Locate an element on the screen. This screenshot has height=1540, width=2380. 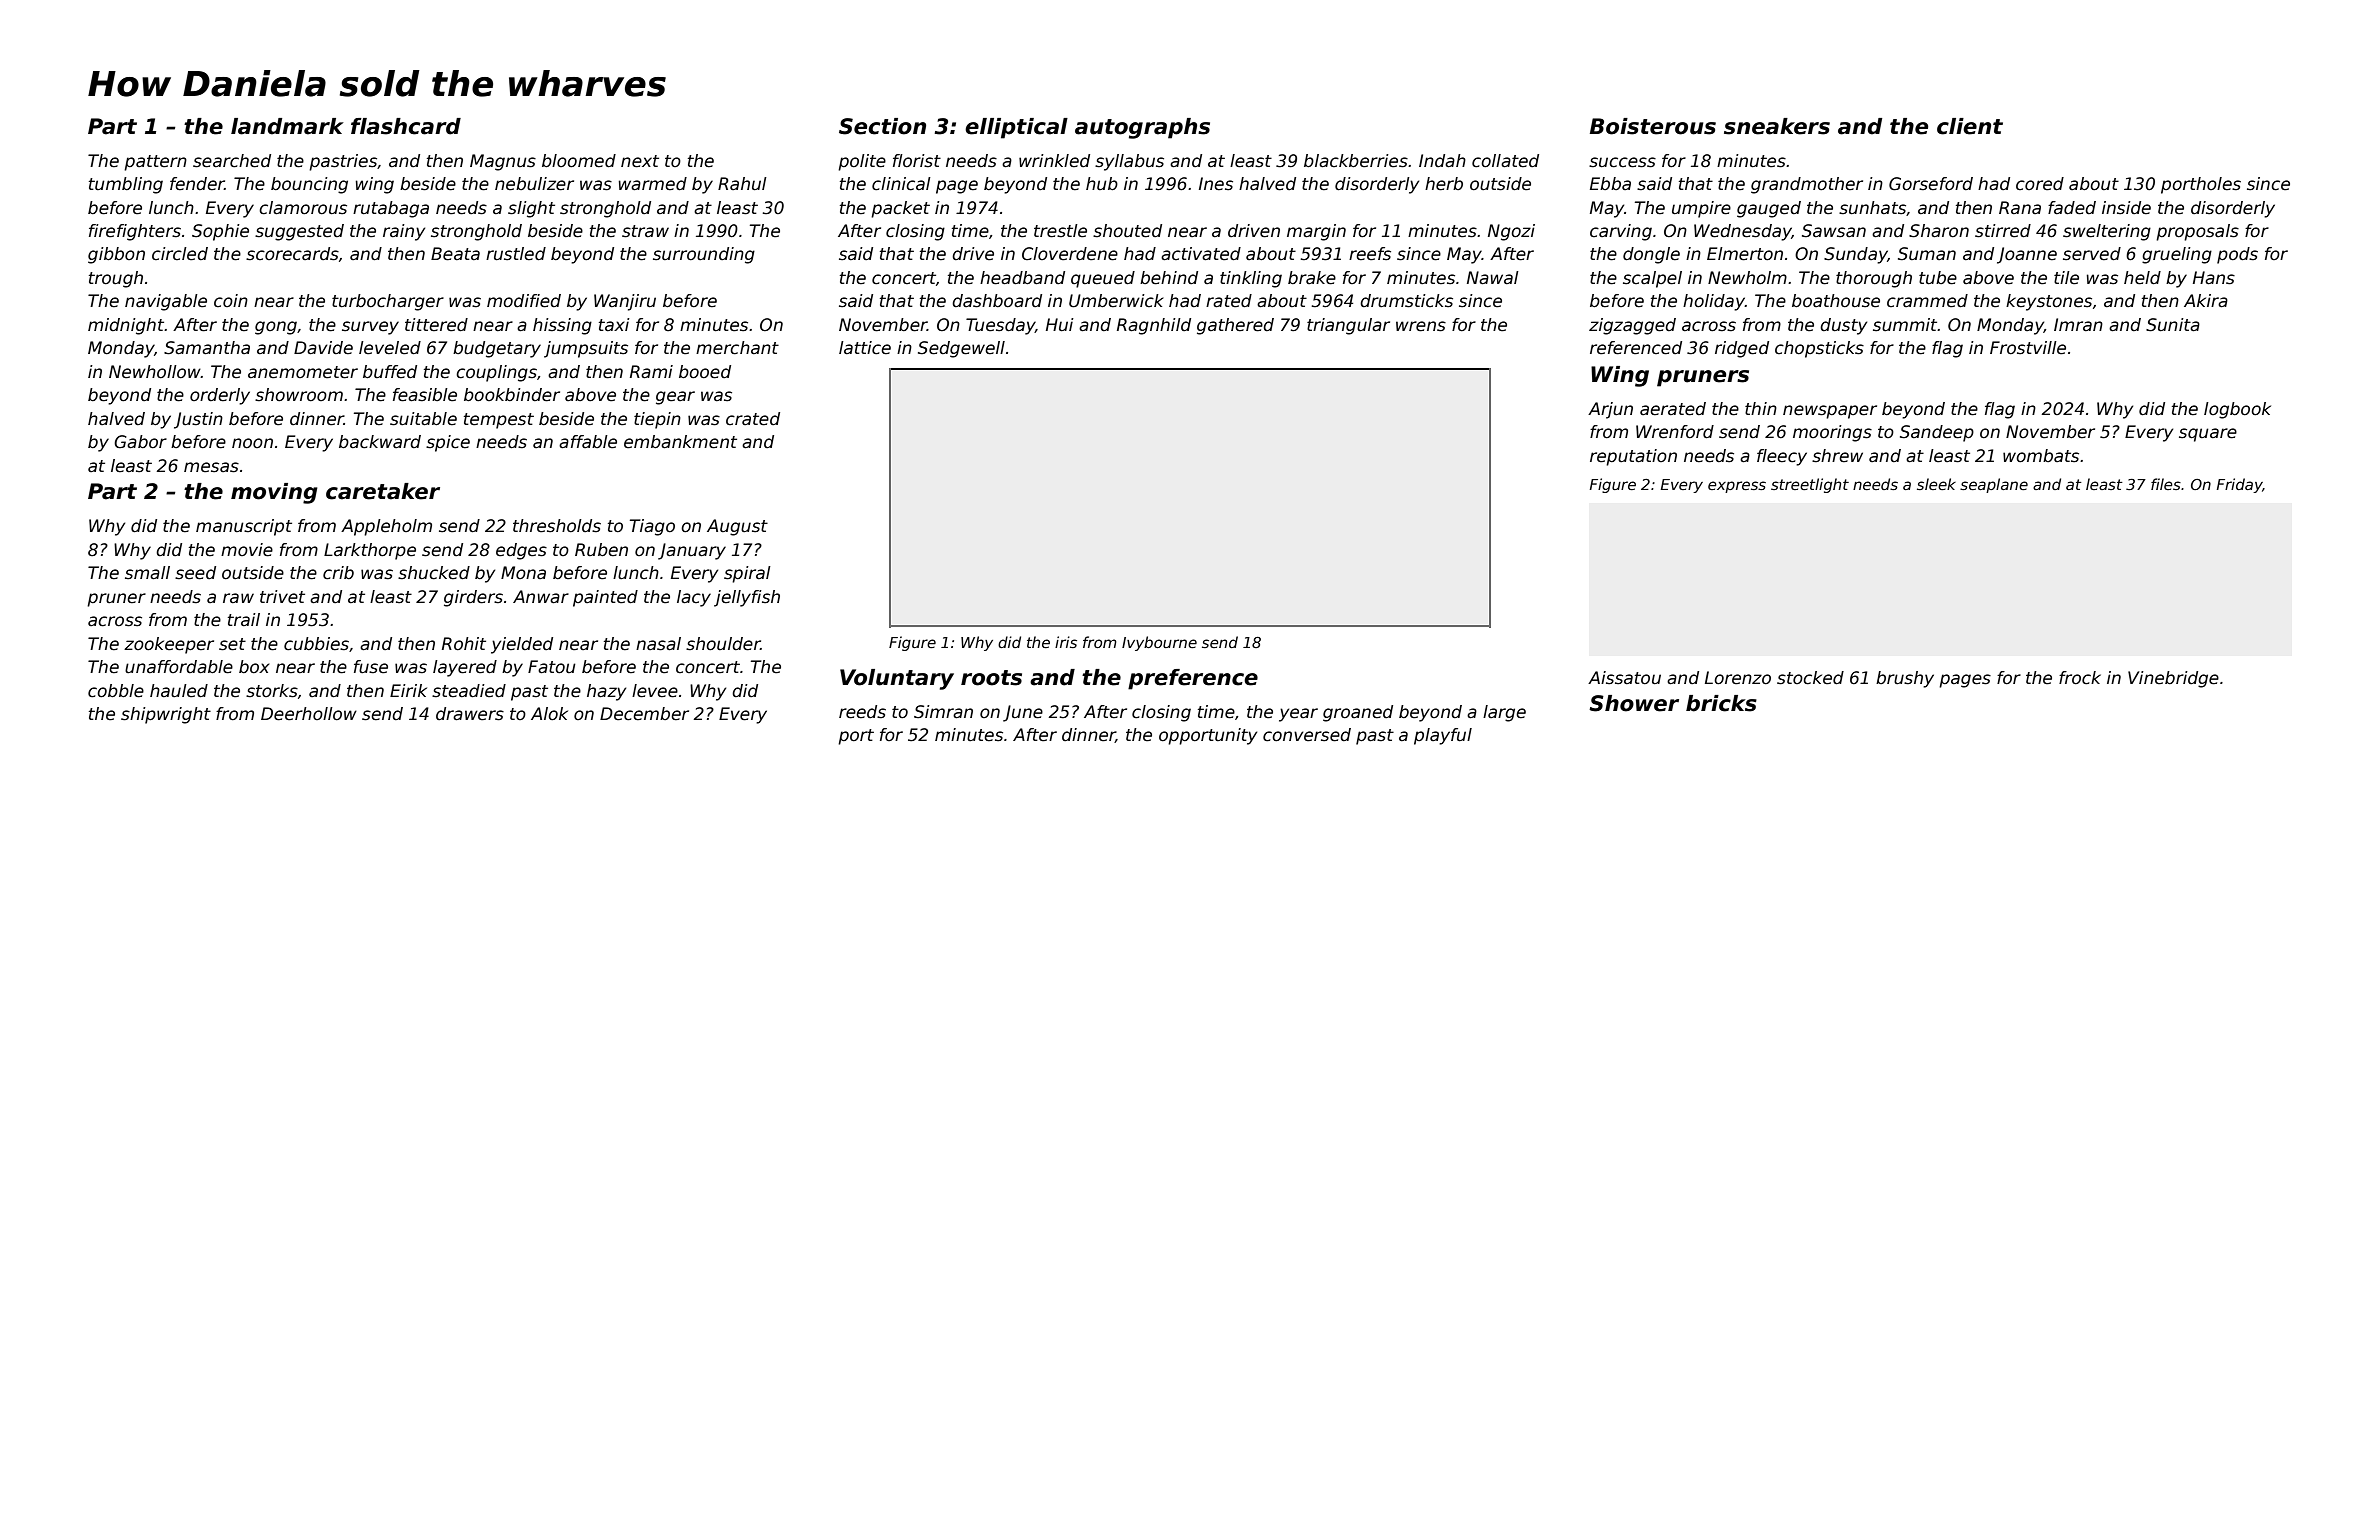
seaplane is located at coordinates (1994, 485).
